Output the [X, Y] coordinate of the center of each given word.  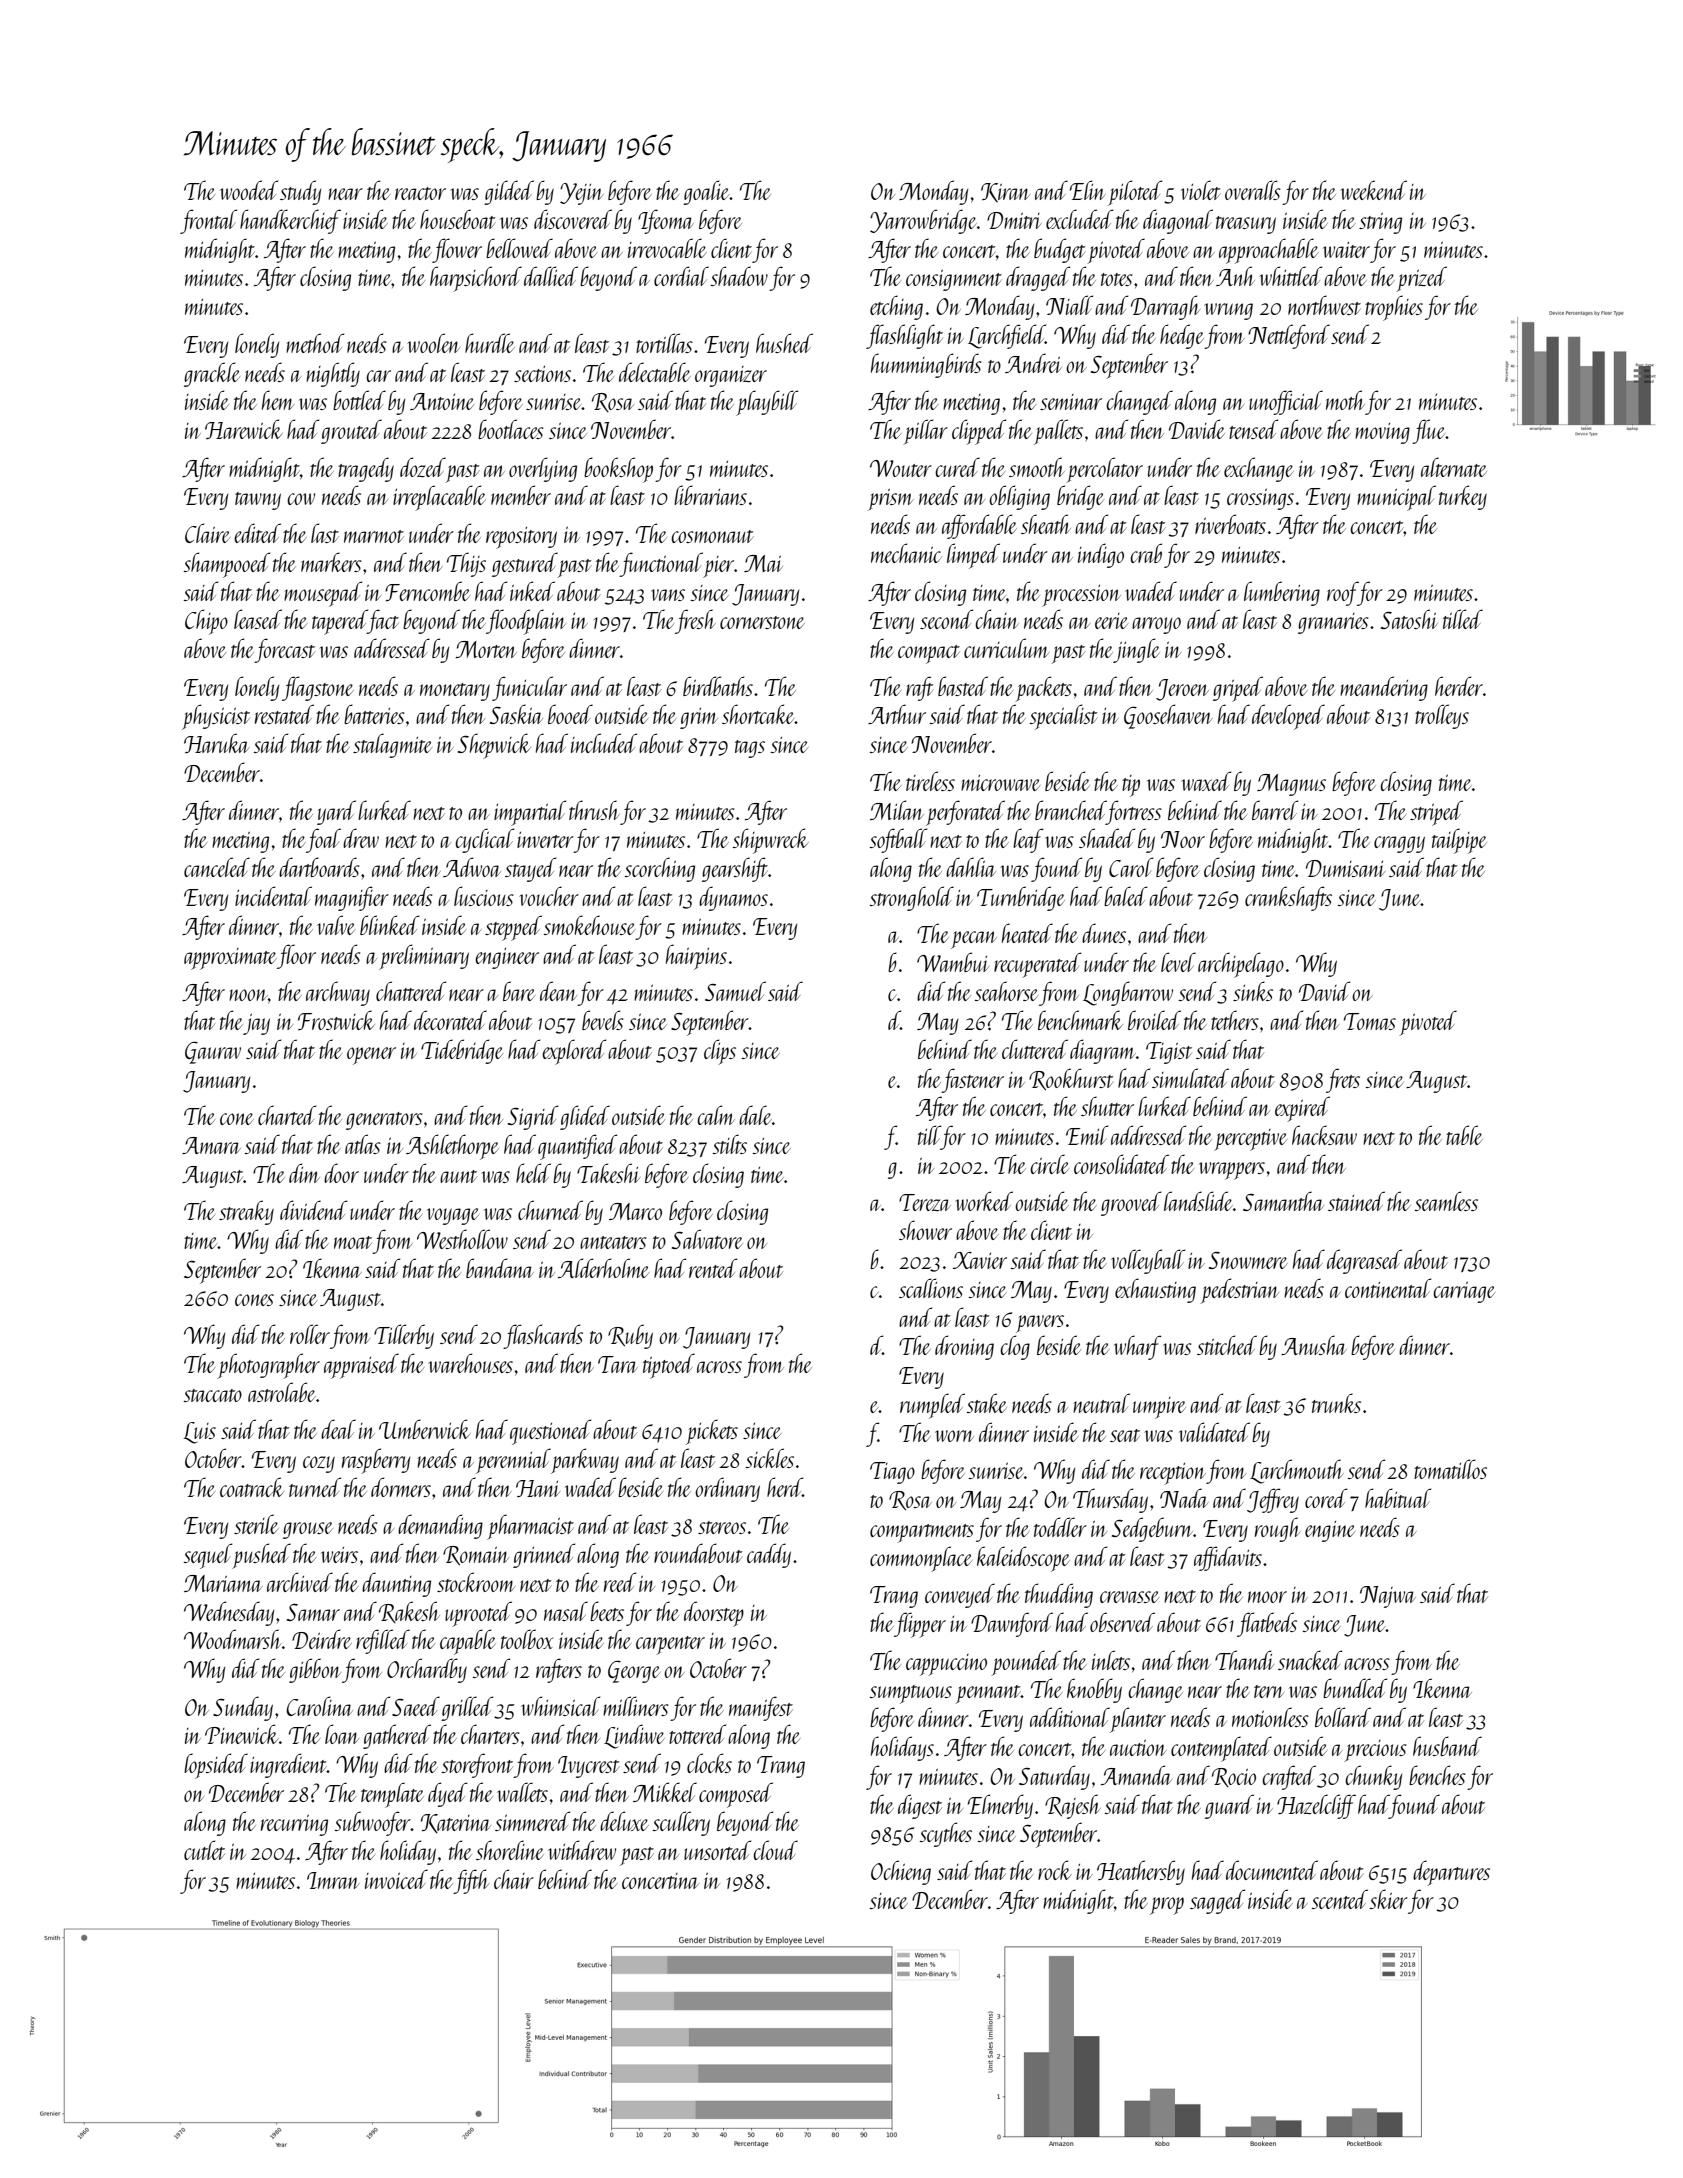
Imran [333, 1880]
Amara [211, 1145]
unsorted [717, 1850]
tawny [258, 501]
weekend [1373, 190]
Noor [1183, 839]
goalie [706, 192]
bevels [603, 1020]
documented [1272, 1870]
